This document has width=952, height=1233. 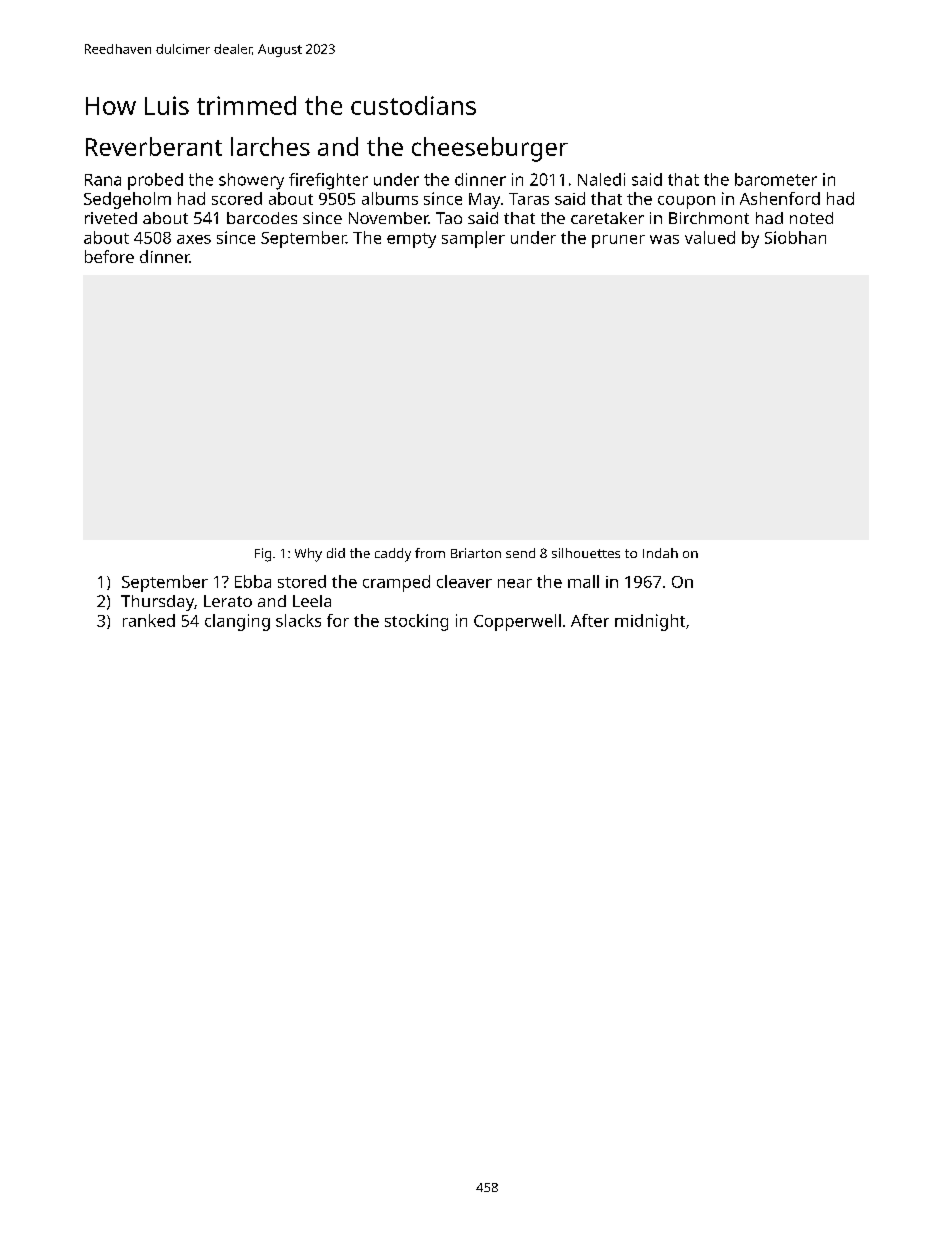 I want to click on Rana, so click(x=103, y=180).
